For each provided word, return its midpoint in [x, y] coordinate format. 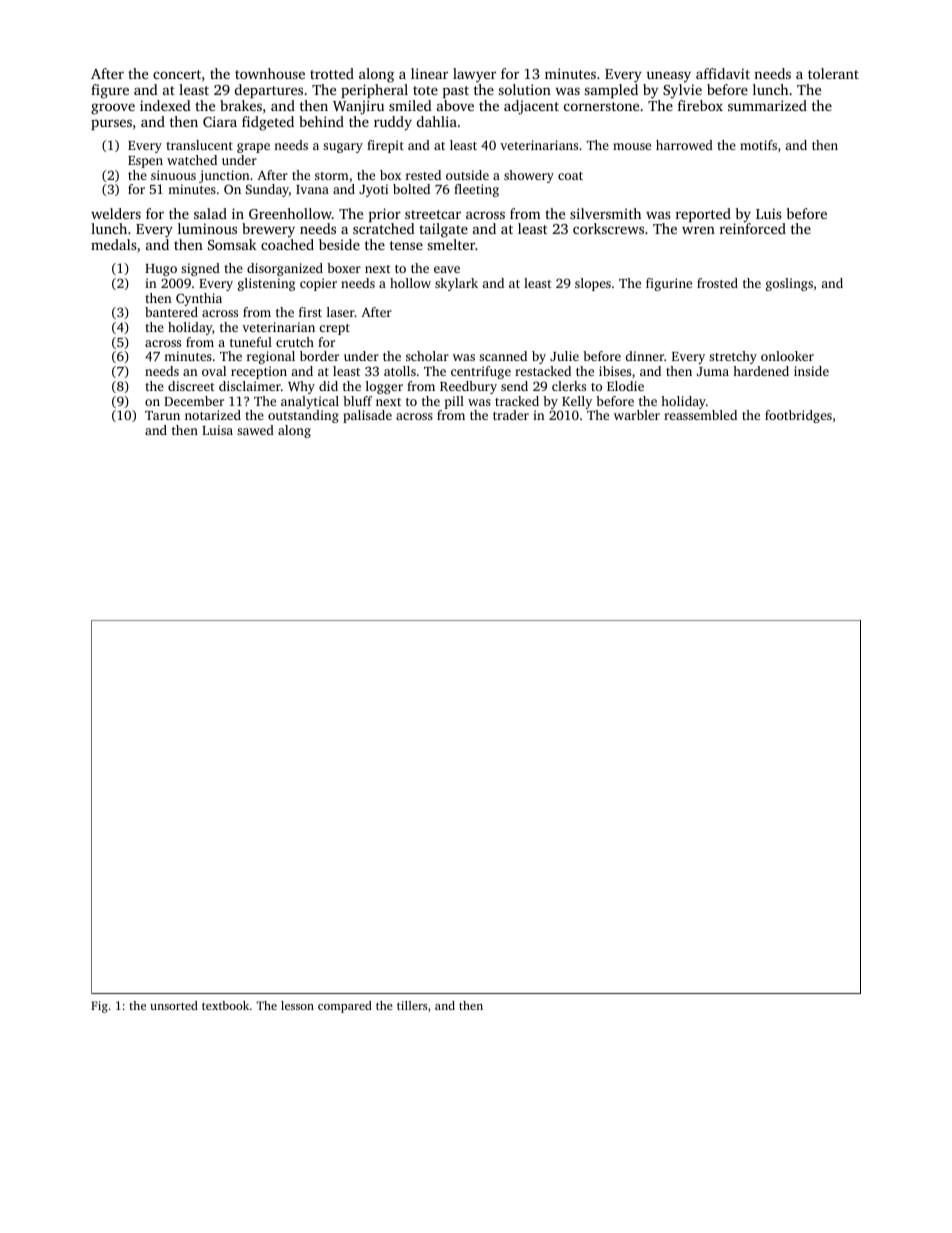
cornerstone [601, 106]
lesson [297, 1005]
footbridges [798, 416]
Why [301, 387]
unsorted [174, 1005]
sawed [255, 430]
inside [811, 371]
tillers [412, 1005]
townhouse [270, 73]
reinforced [753, 228]
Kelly [577, 402]
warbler [637, 415]
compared [345, 1007]
